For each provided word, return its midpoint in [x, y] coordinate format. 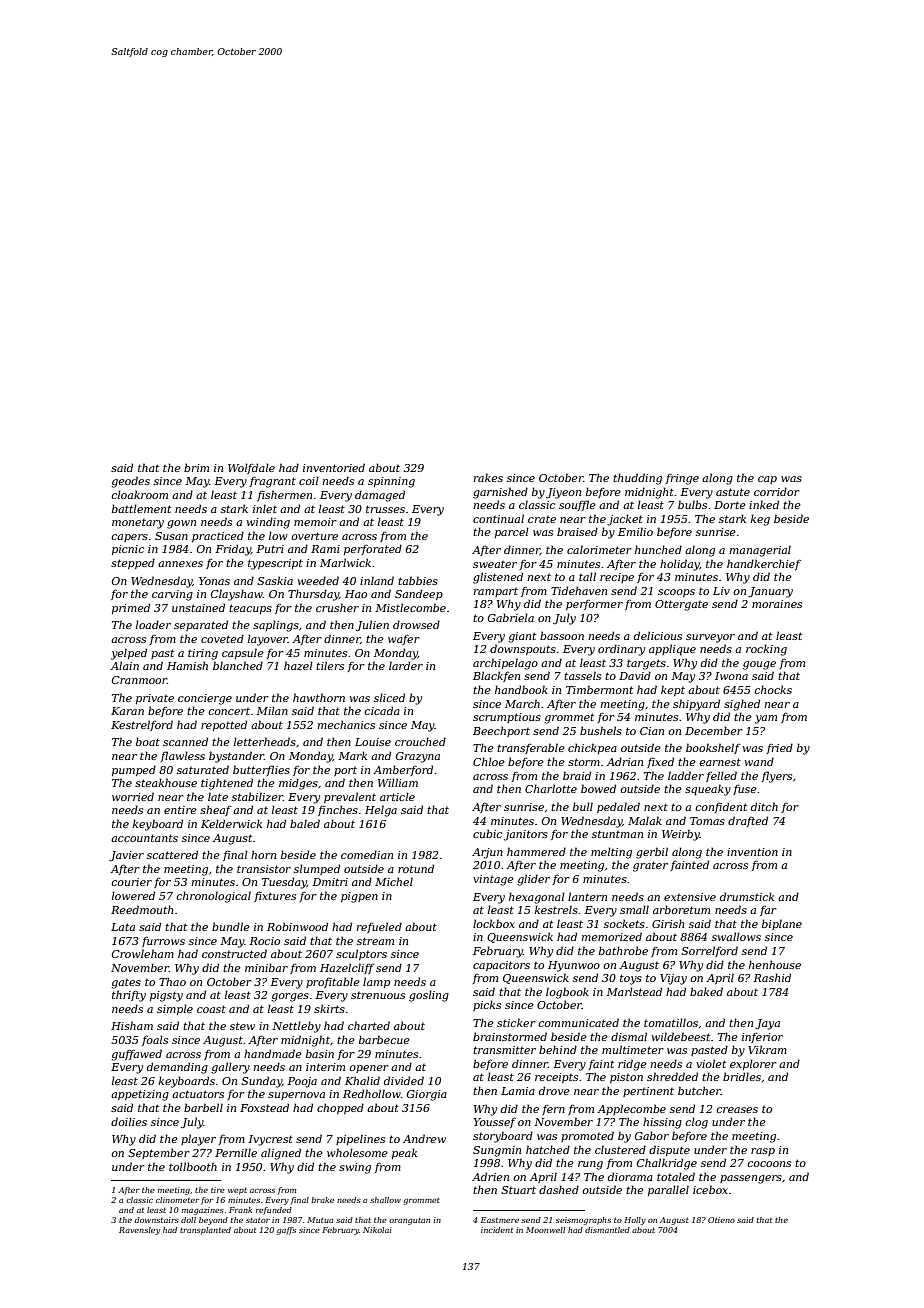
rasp [763, 1152]
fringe [682, 479]
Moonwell [545, 1230]
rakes [488, 477]
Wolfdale [251, 468]
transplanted [205, 1231]
